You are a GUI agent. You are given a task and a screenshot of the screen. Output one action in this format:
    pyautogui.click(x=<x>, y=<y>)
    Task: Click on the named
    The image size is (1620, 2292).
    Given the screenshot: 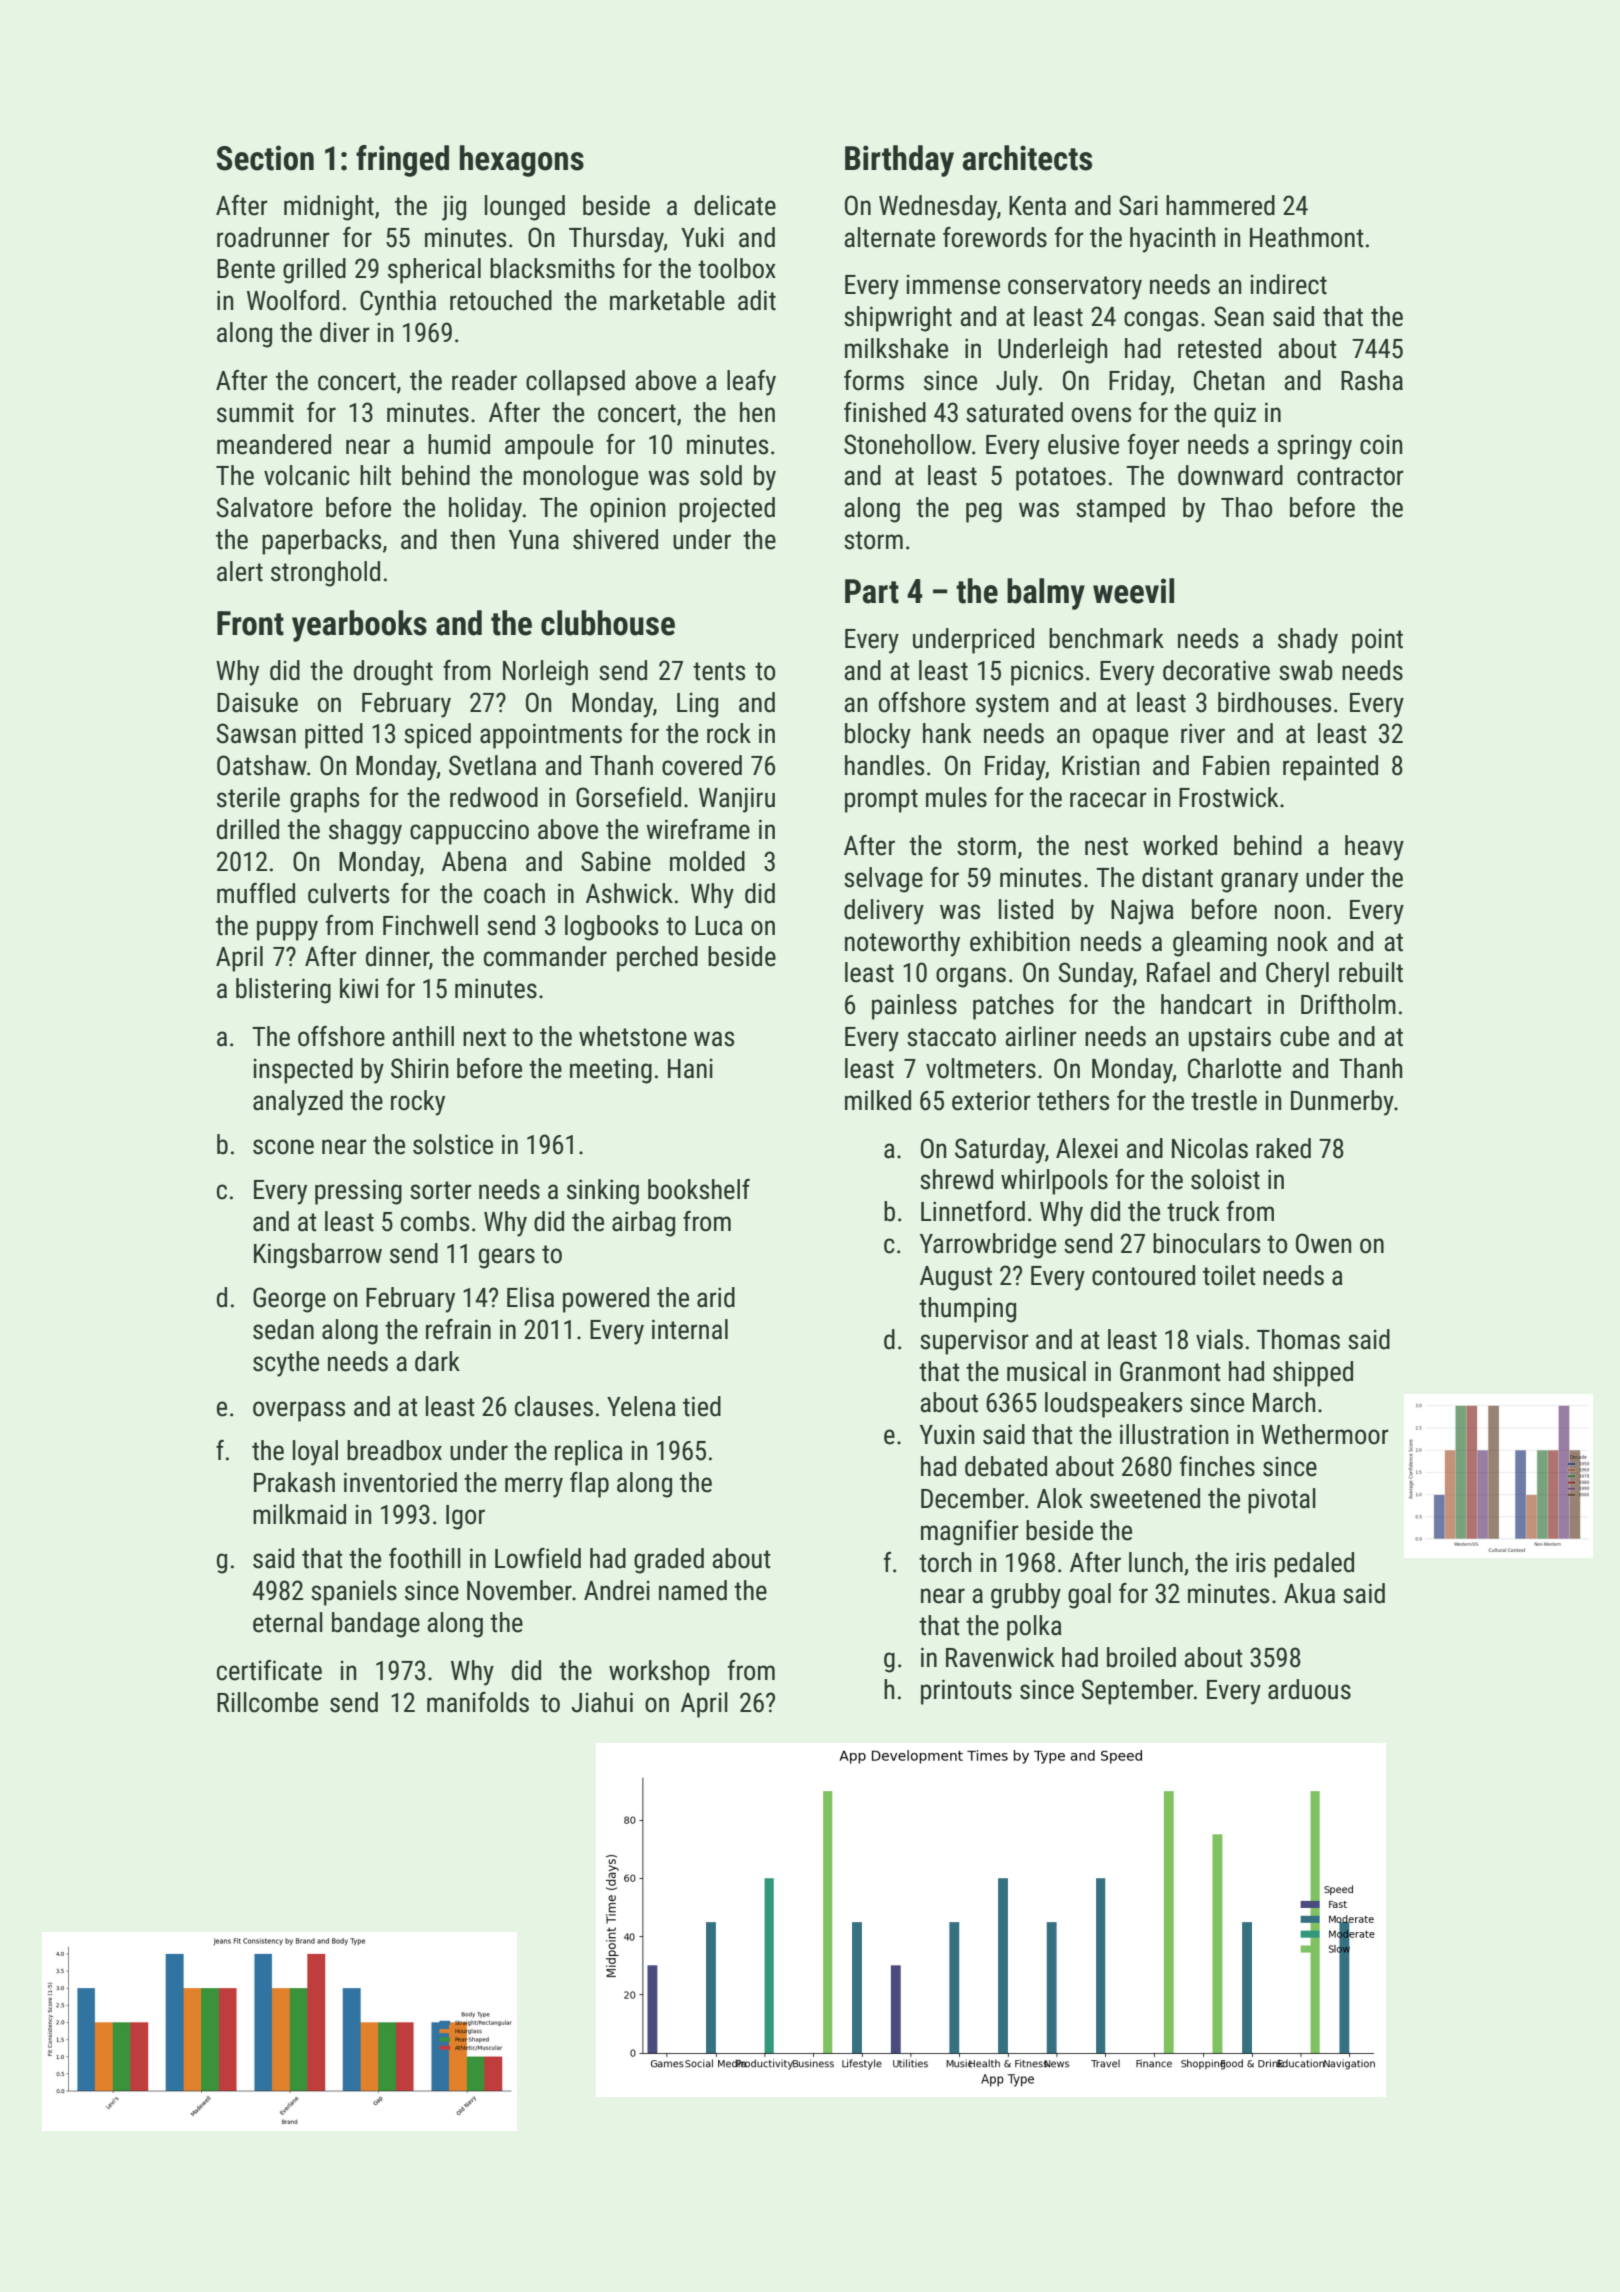 What is the action you would take?
    pyautogui.click(x=693, y=1590)
